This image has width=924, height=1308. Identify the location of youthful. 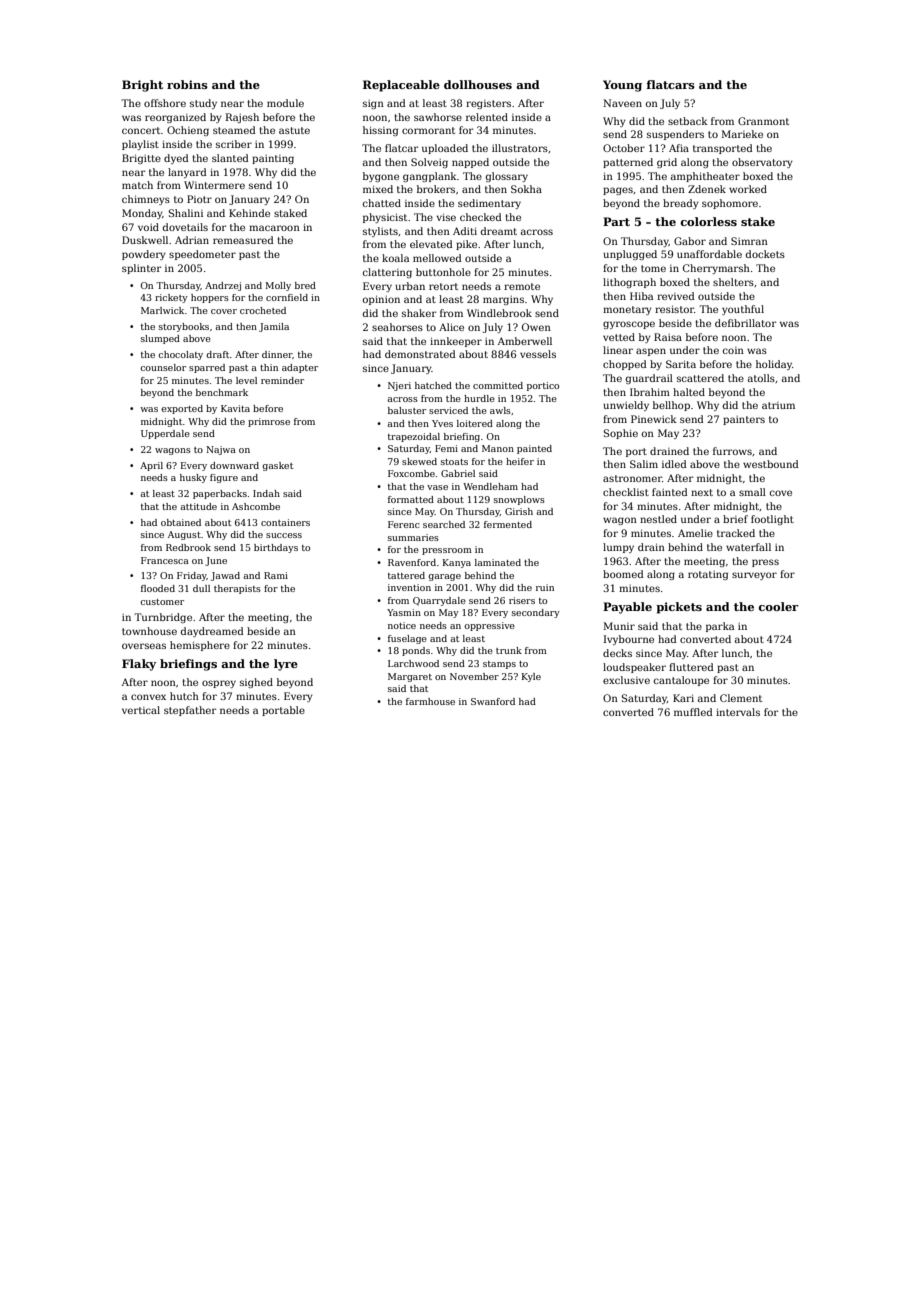
(743, 310).
